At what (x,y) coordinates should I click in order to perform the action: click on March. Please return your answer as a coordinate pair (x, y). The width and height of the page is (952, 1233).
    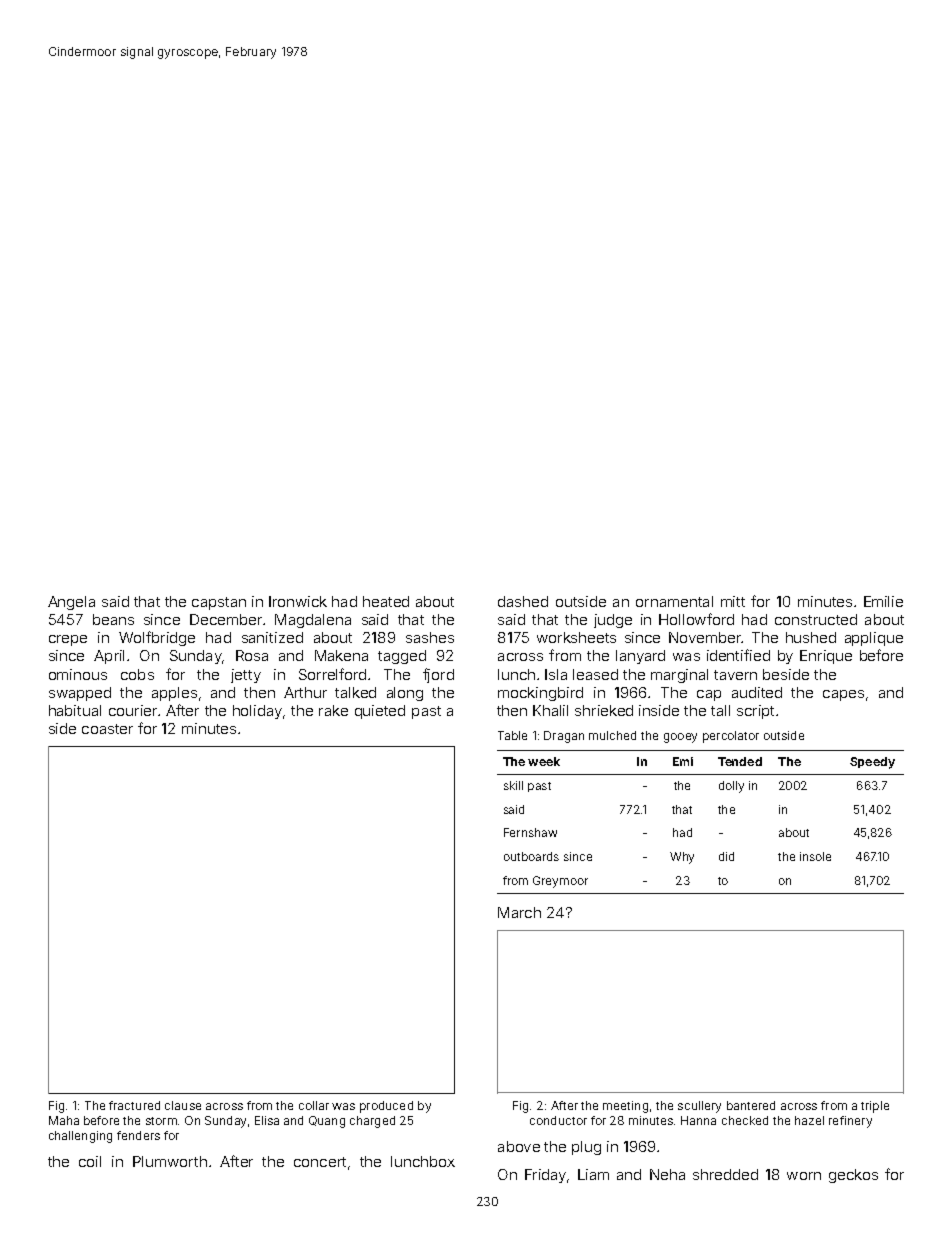
    Looking at the image, I should click on (519, 912).
